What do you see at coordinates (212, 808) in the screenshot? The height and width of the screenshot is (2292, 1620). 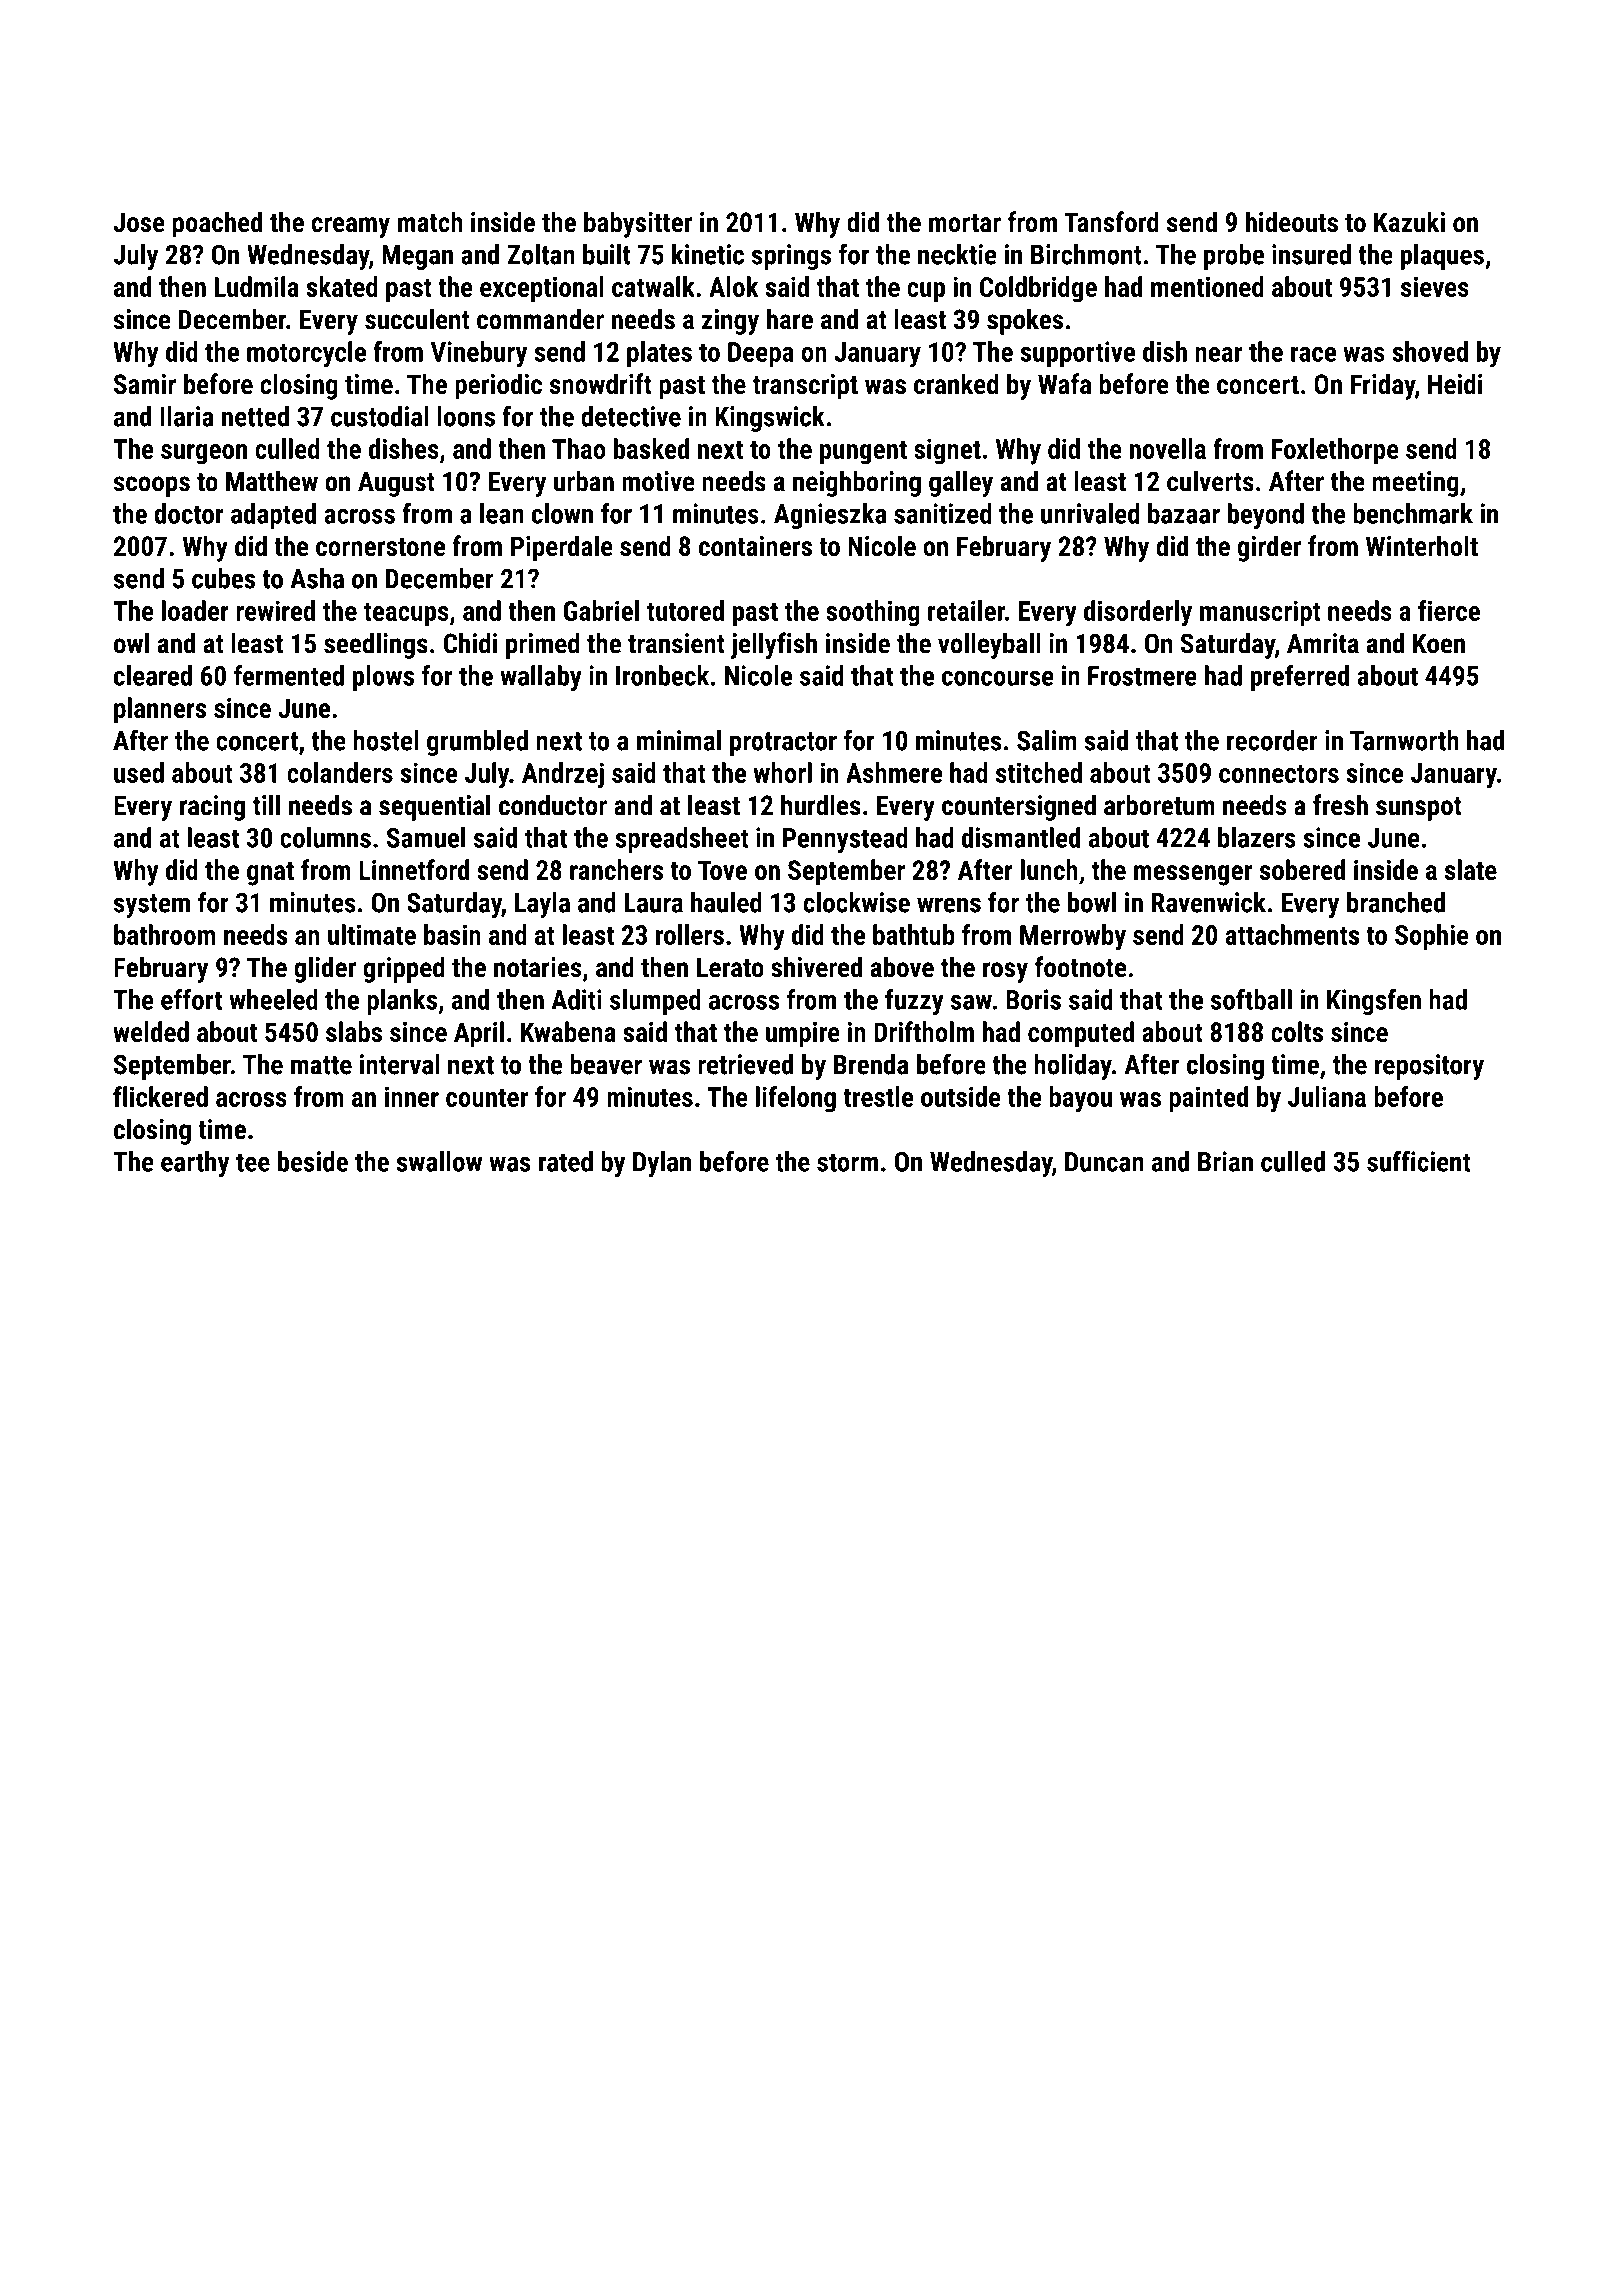 I see `racing` at bounding box center [212, 808].
